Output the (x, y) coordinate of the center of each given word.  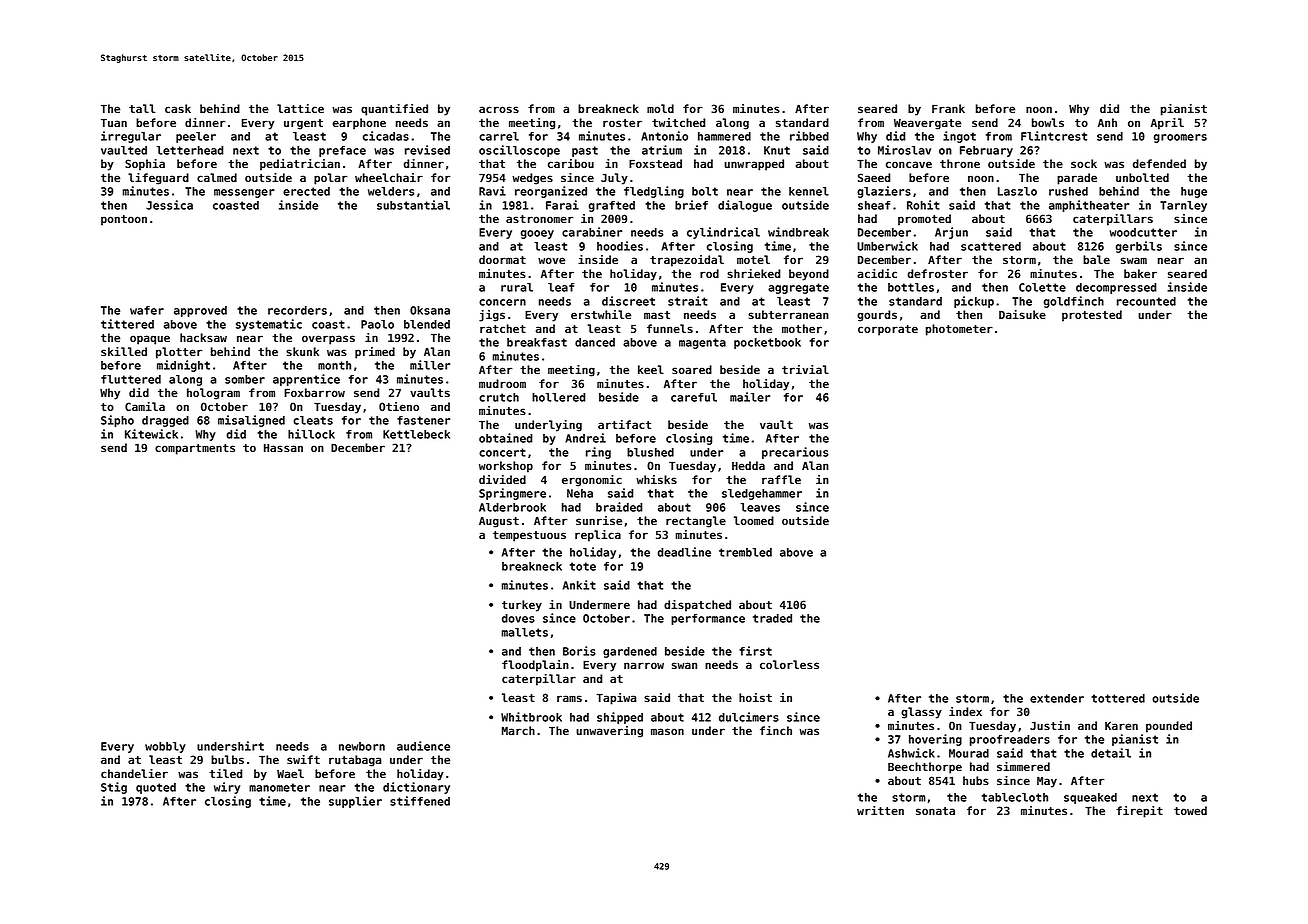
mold (660, 108)
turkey (522, 606)
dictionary (416, 788)
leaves (760, 507)
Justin (1050, 725)
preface (342, 151)
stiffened (420, 801)
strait (687, 301)
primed (375, 353)
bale (1096, 259)
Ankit (579, 585)
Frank (948, 108)
